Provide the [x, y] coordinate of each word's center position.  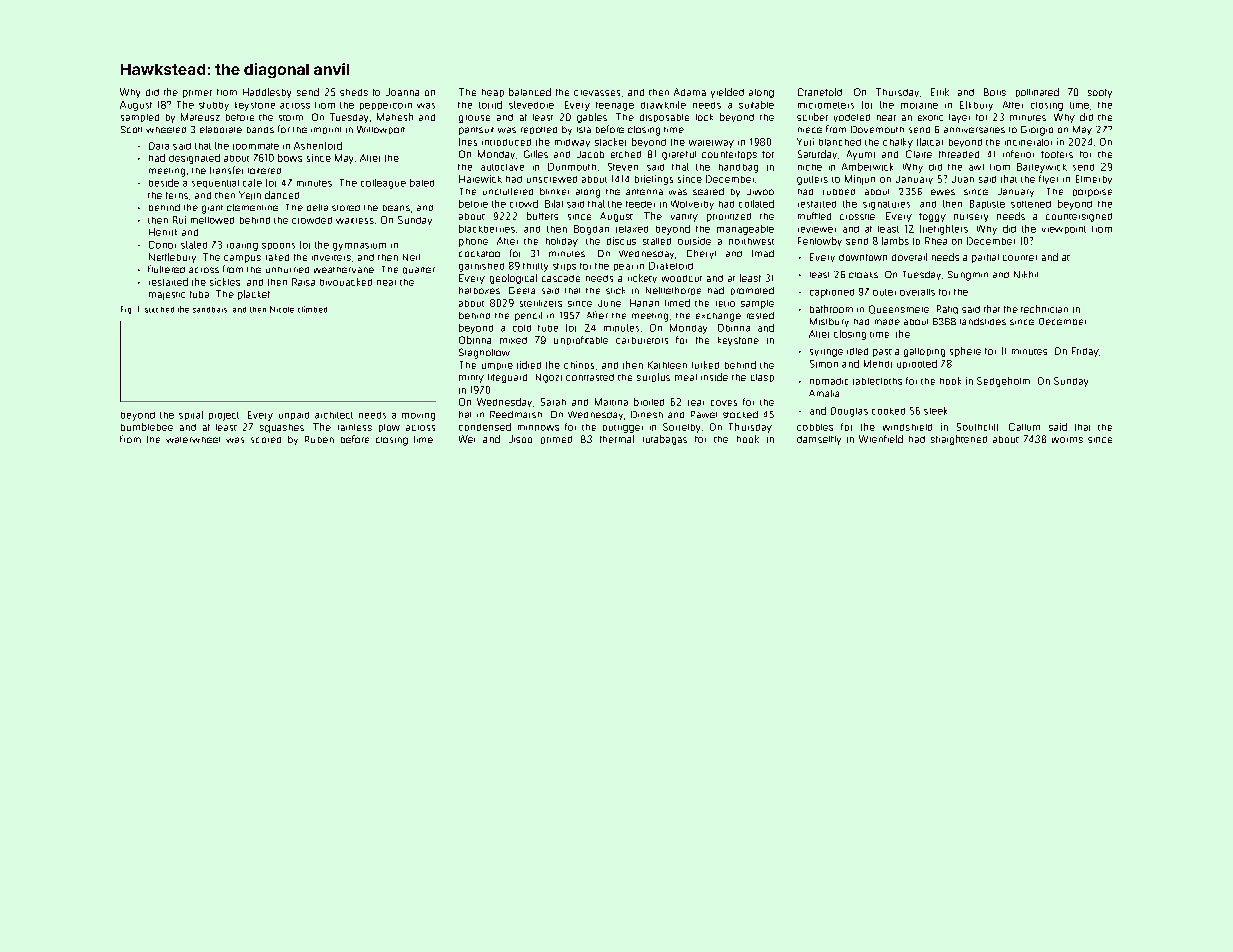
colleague [383, 184]
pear [623, 267]
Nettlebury [172, 258]
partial [985, 258]
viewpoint [1064, 230]
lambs [895, 241]
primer [197, 94]
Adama [690, 92]
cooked [888, 411]
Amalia [824, 393]
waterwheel [193, 440]
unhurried [287, 270]
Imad [763, 253]
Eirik [940, 92]
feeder [640, 204]
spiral [191, 415]
